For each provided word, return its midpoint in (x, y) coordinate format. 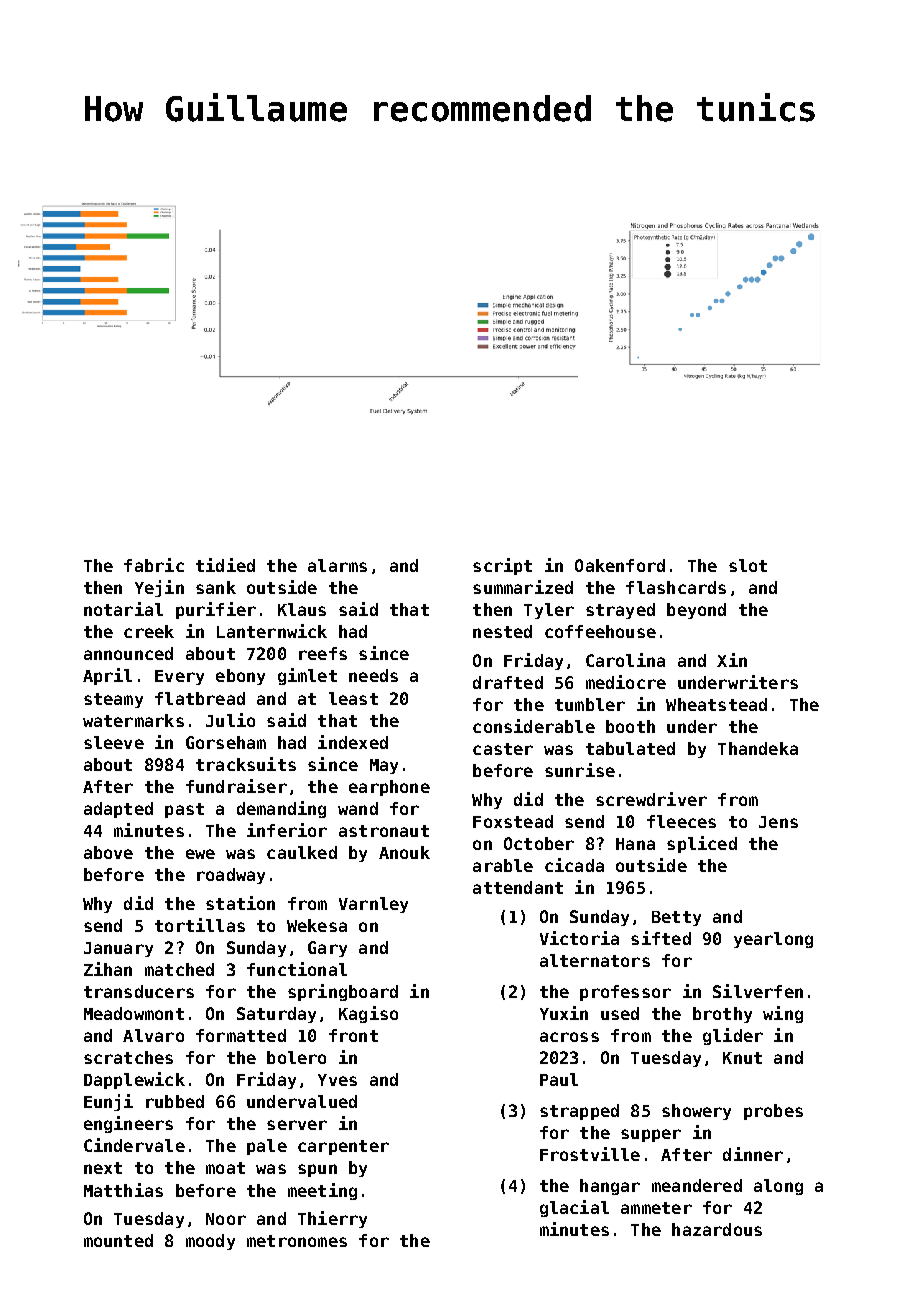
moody (210, 1242)
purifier (216, 610)
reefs (323, 653)
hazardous (717, 1229)
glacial (574, 1208)
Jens (778, 822)
